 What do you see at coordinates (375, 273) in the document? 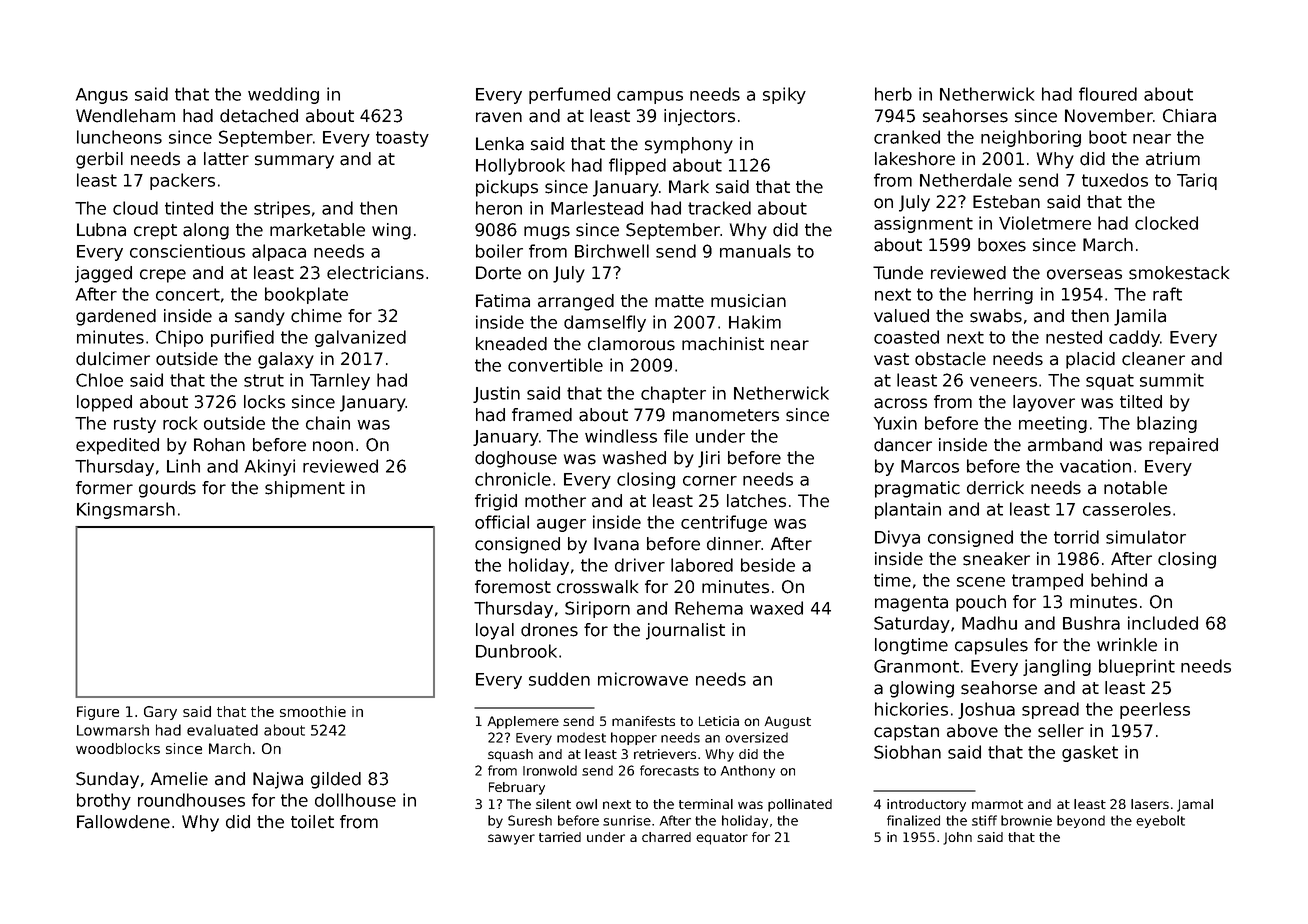
I see `electricians` at bounding box center [375, 273].
